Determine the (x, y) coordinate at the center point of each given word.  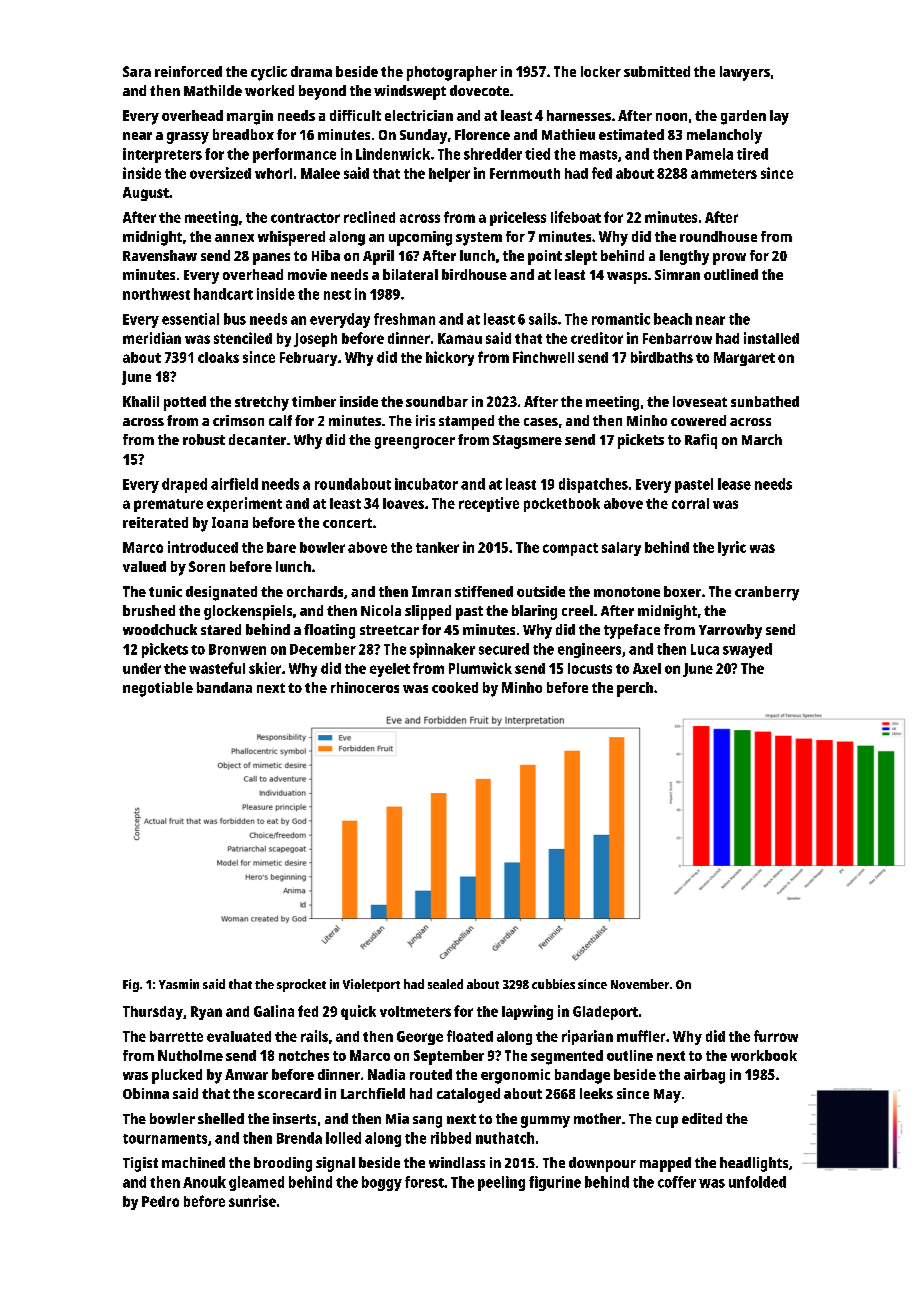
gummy (545, 1122)
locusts (590, 668)
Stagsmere (527, 442)
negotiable (158, 689)
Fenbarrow (677, 338)
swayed (747, 650)
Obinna (146, 1093)
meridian (152, 338)
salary (621, 549)
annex (234, 238)
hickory (450, 358)
